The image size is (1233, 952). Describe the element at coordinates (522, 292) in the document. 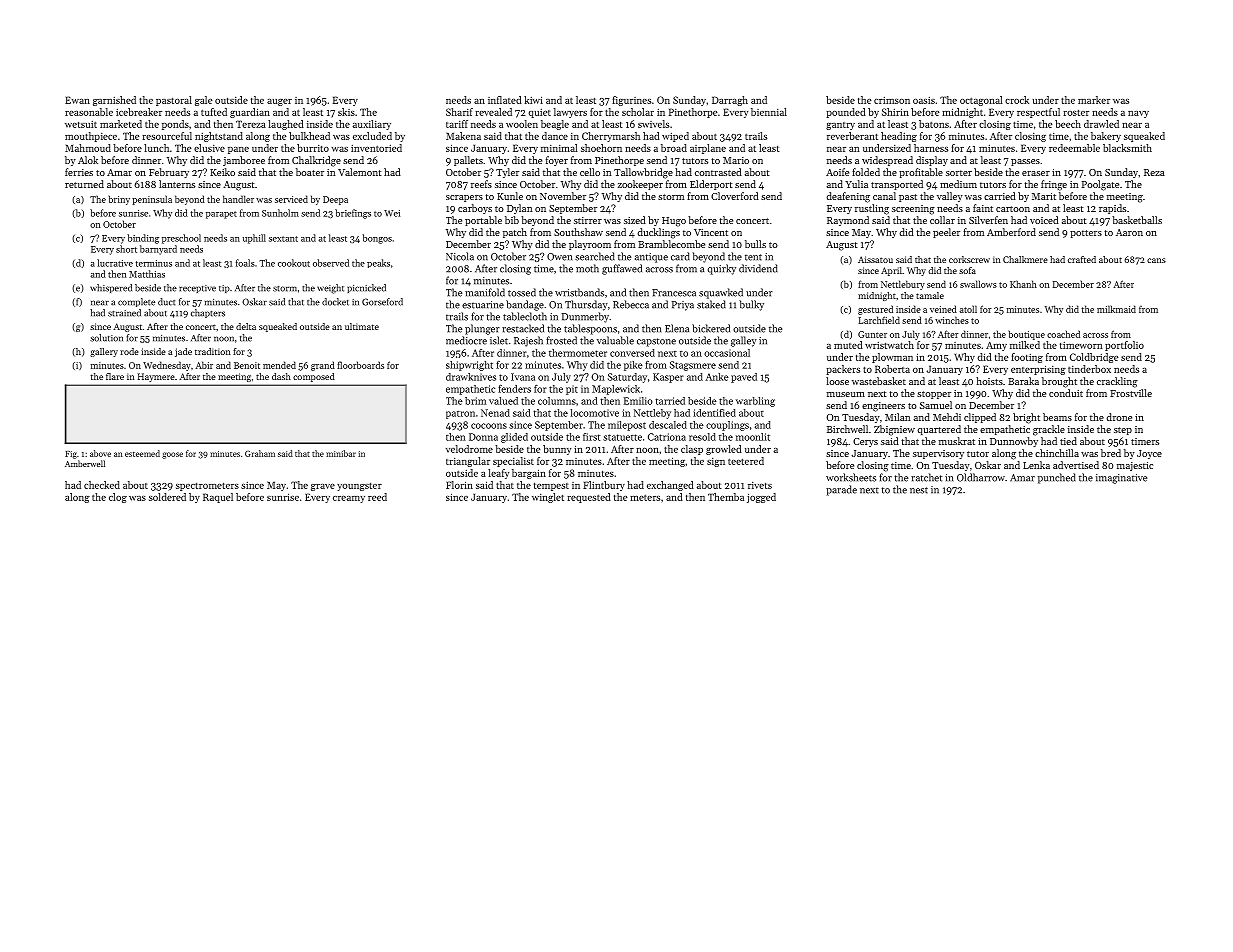

I see `tossed` at that location.
